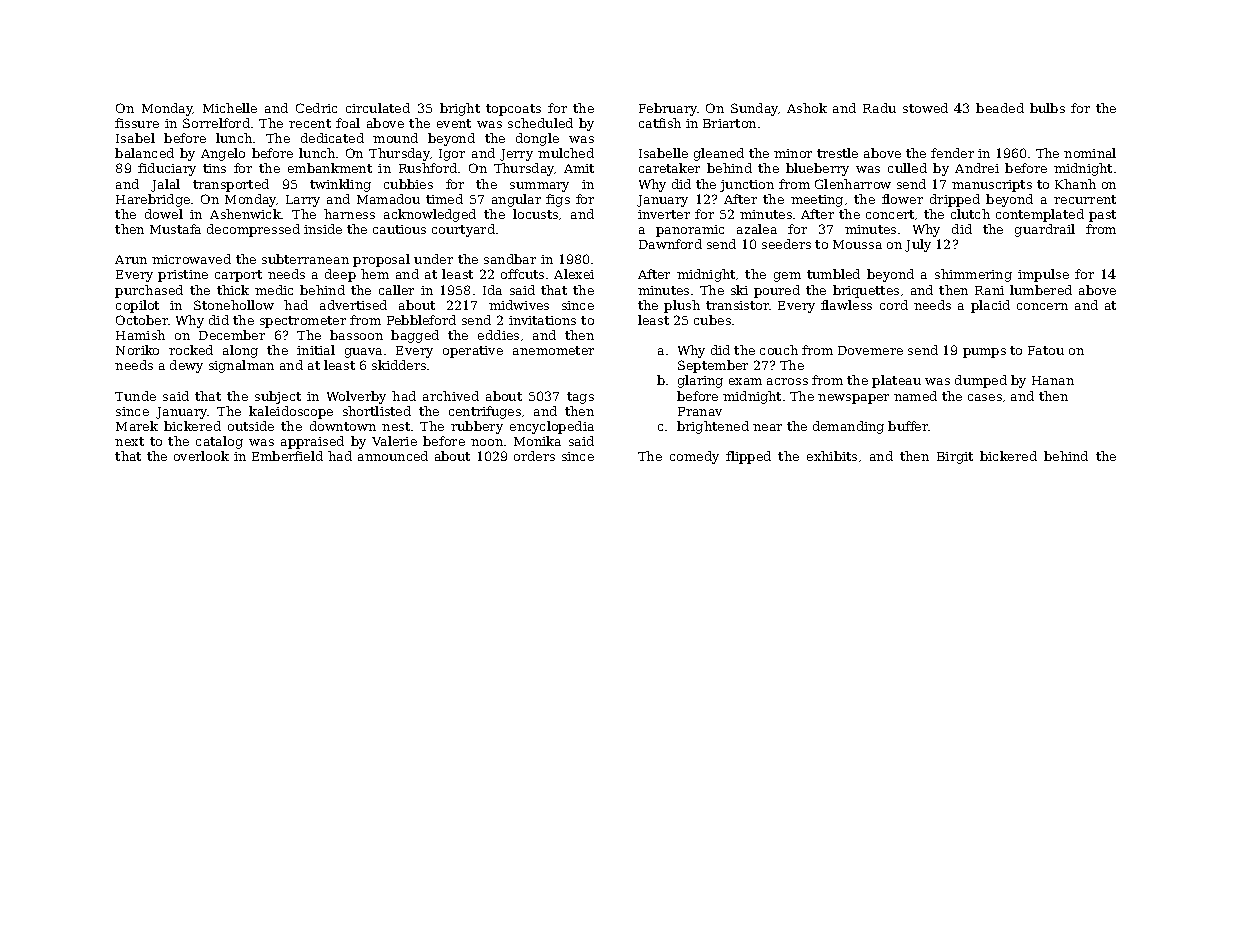 The width and height of the page is (1233, 952). I want to click on Wolverby, so click(356, 397).
